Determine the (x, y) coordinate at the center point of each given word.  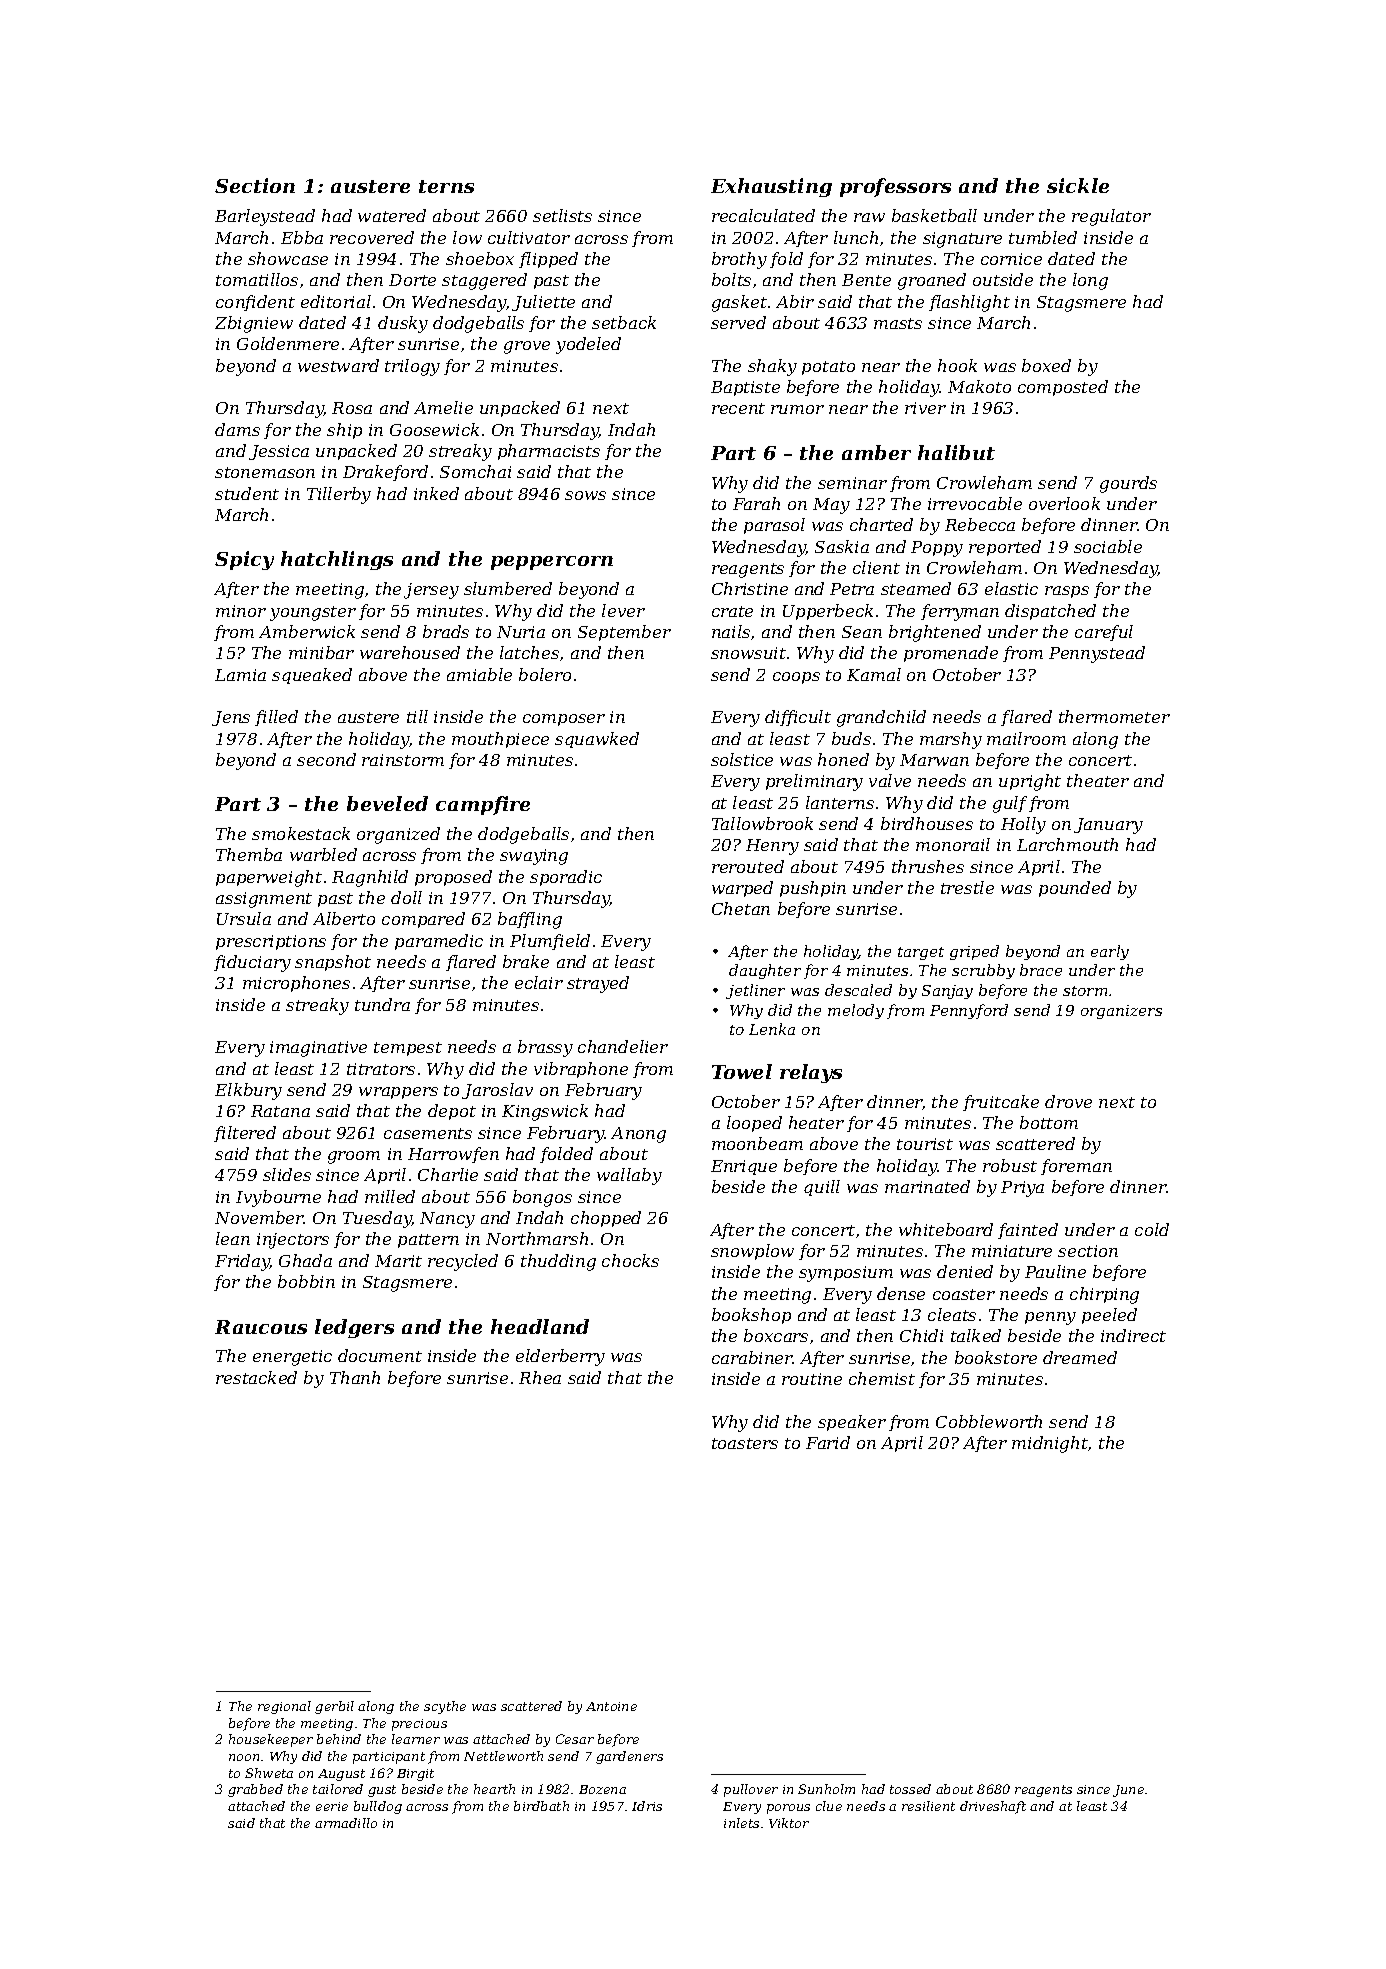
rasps (1067, 592)
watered (392, 215)
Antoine (611, 1706)
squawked (597, 740)
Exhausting (771, 187)
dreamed (1080, 1357)
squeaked (312, 676)
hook (957, 365)
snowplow (752, 1252)
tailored (338, 1789)
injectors (293, 1241)
